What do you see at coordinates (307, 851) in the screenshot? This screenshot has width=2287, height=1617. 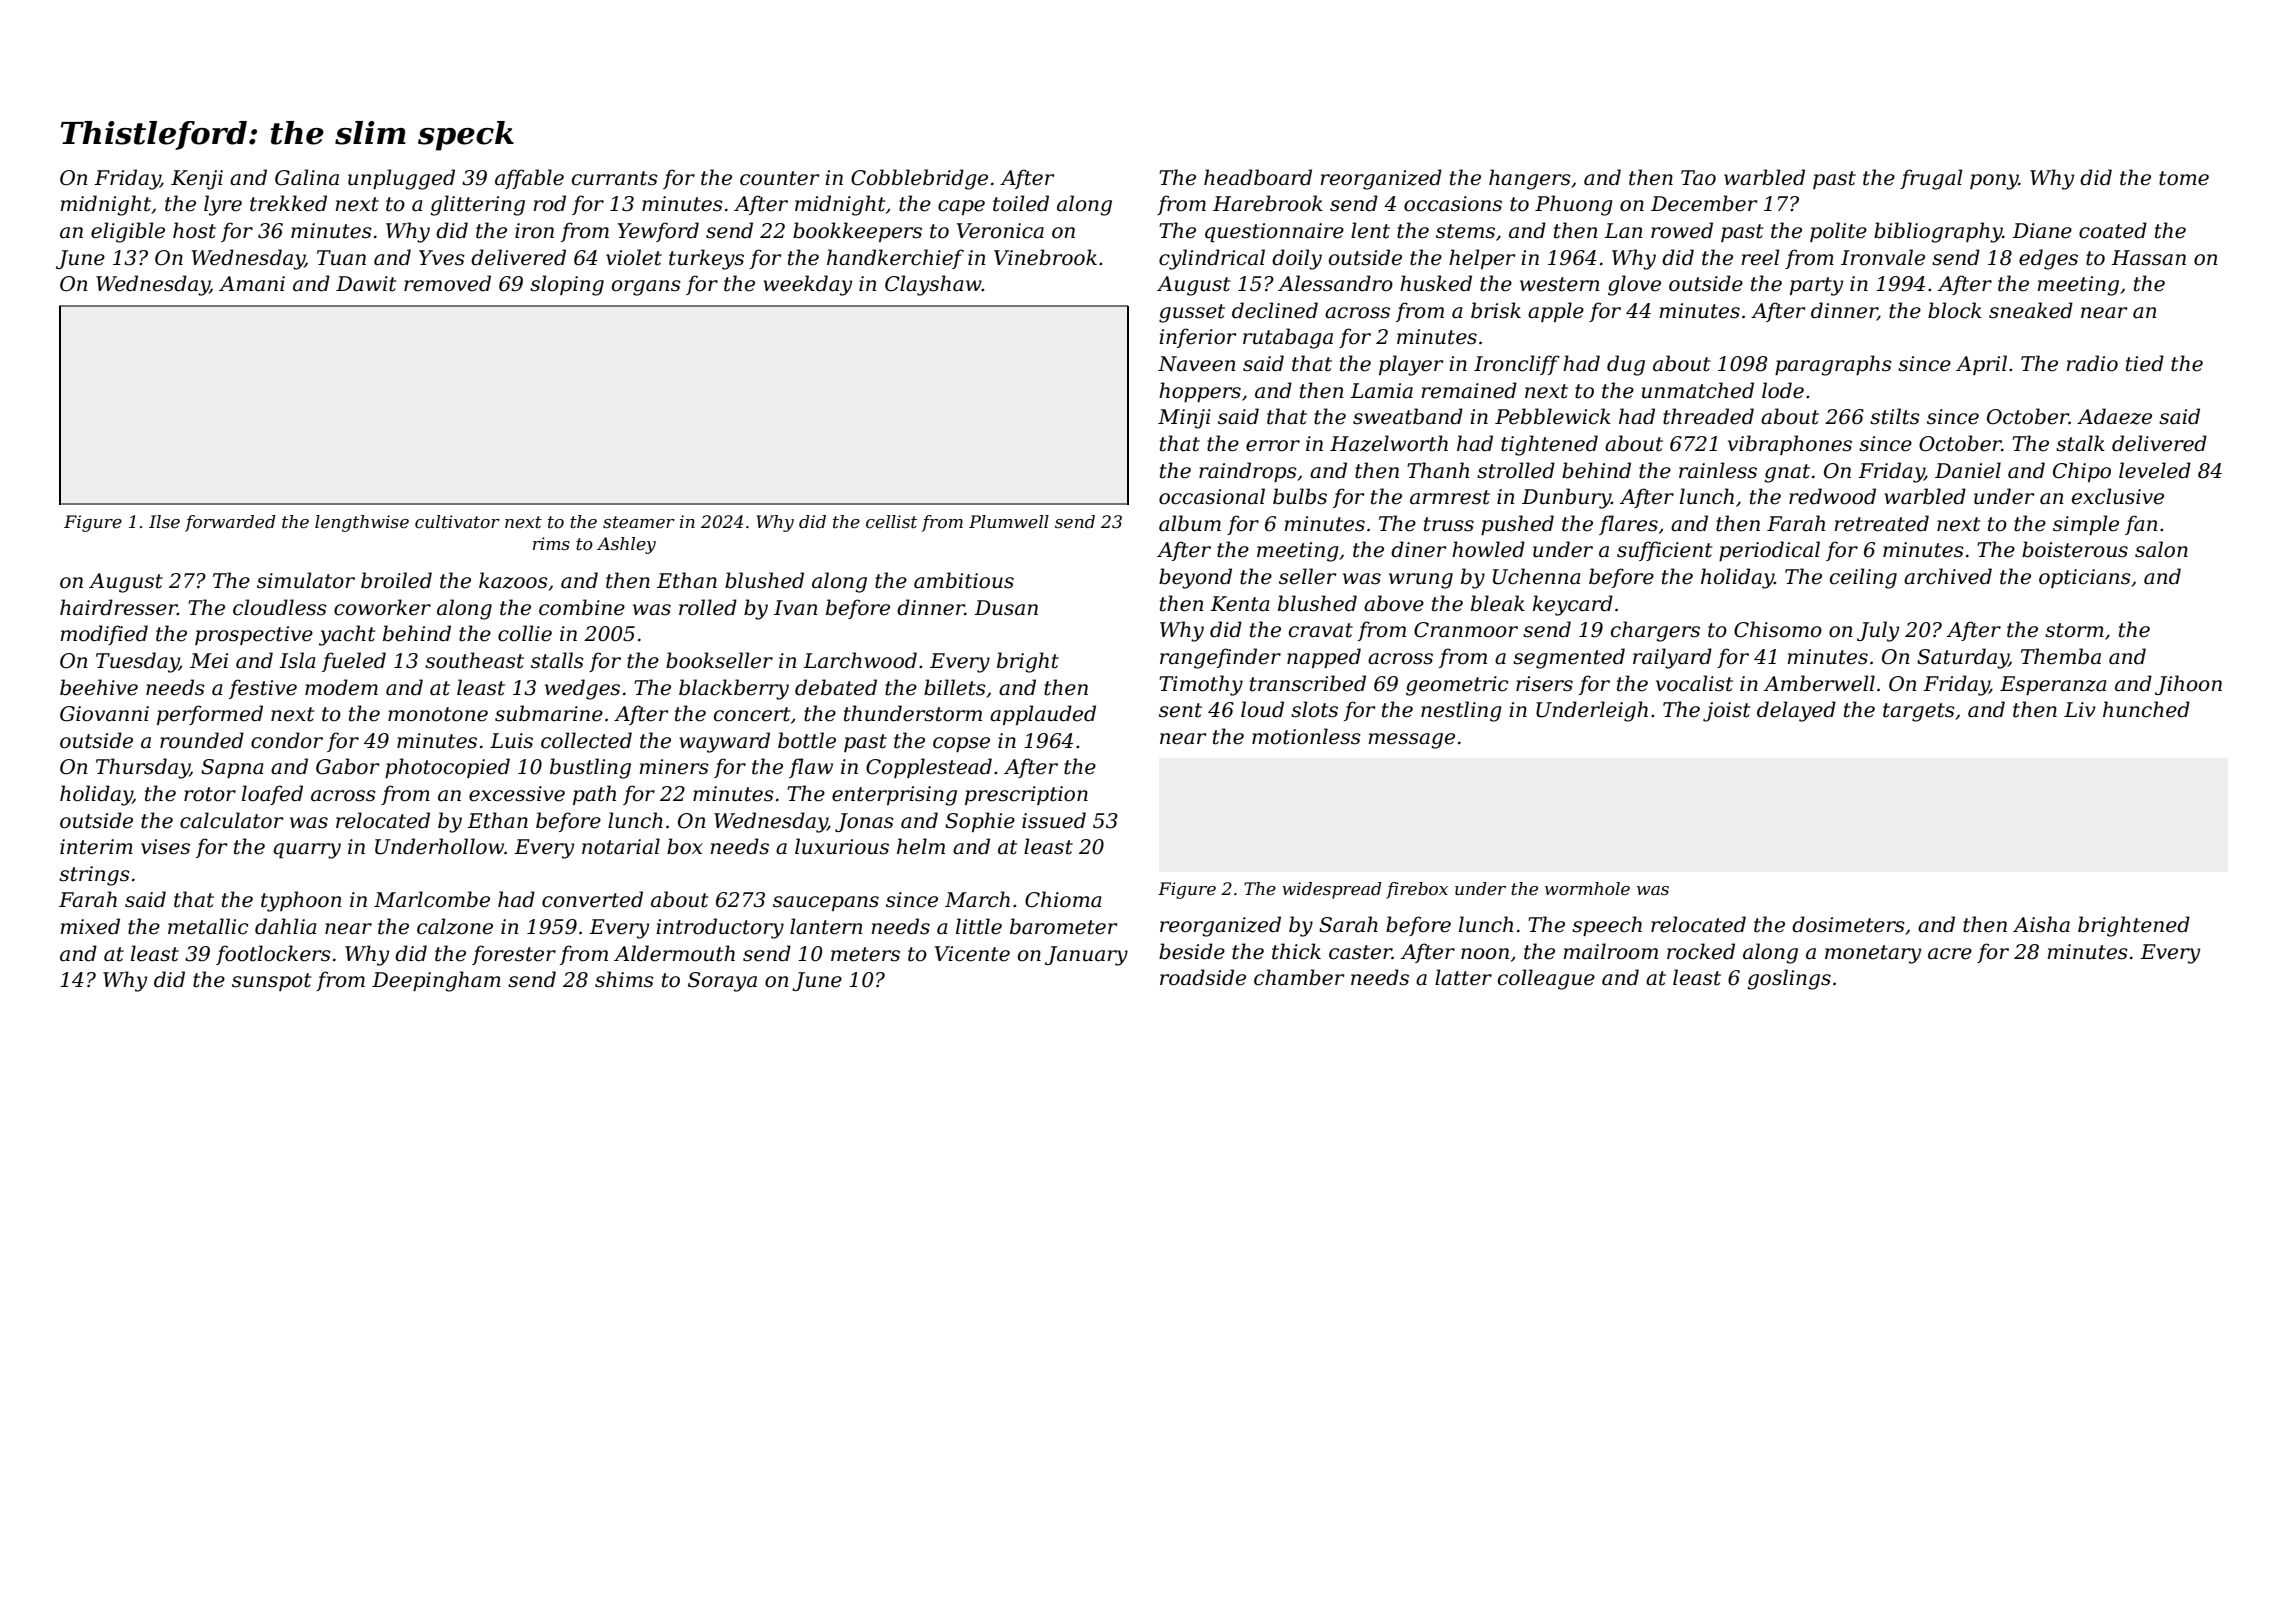 I see `quarry` at bounding box center [307, 851].
